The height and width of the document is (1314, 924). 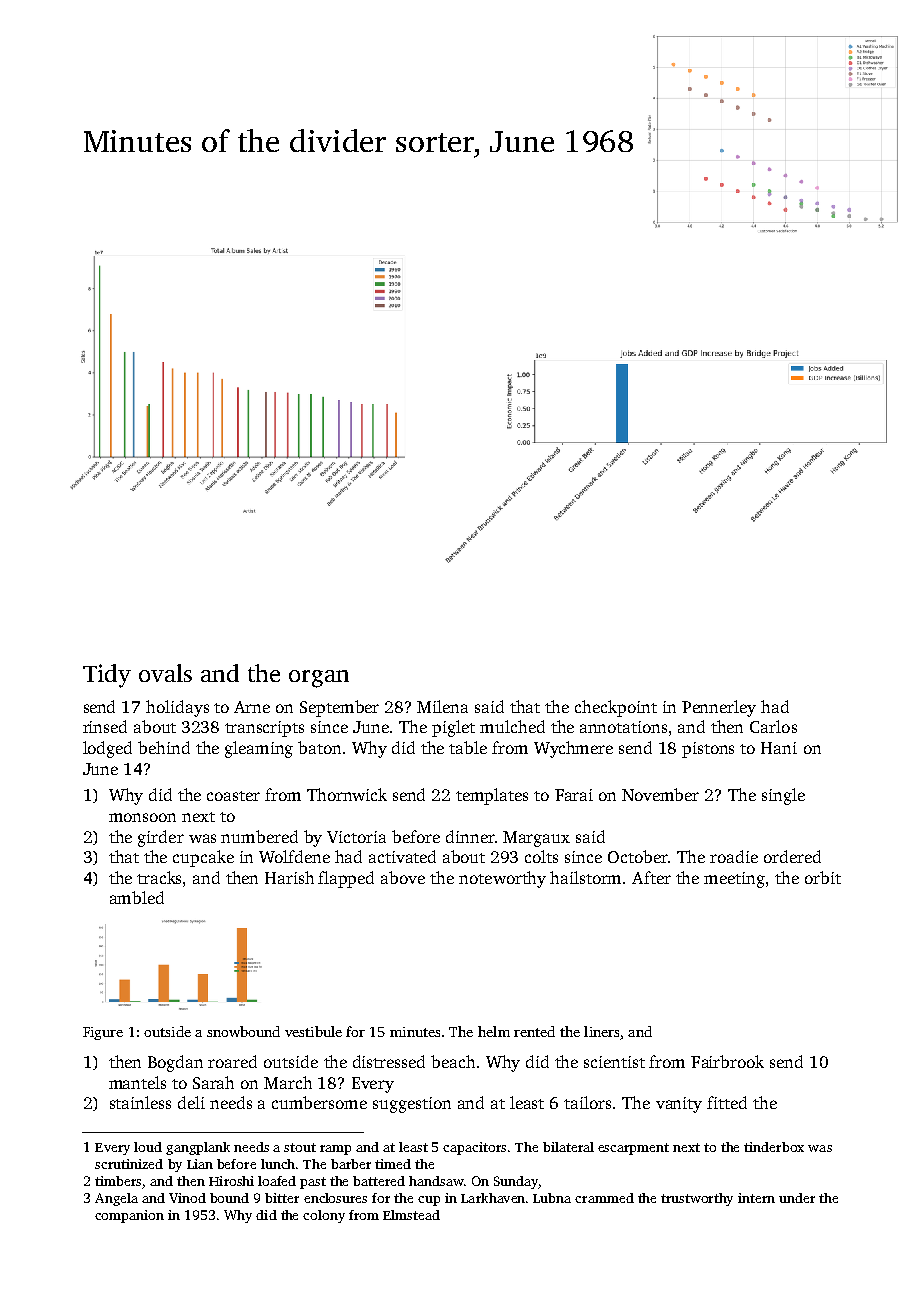 I want to click on distressed, so click(x=389, y=1061).
